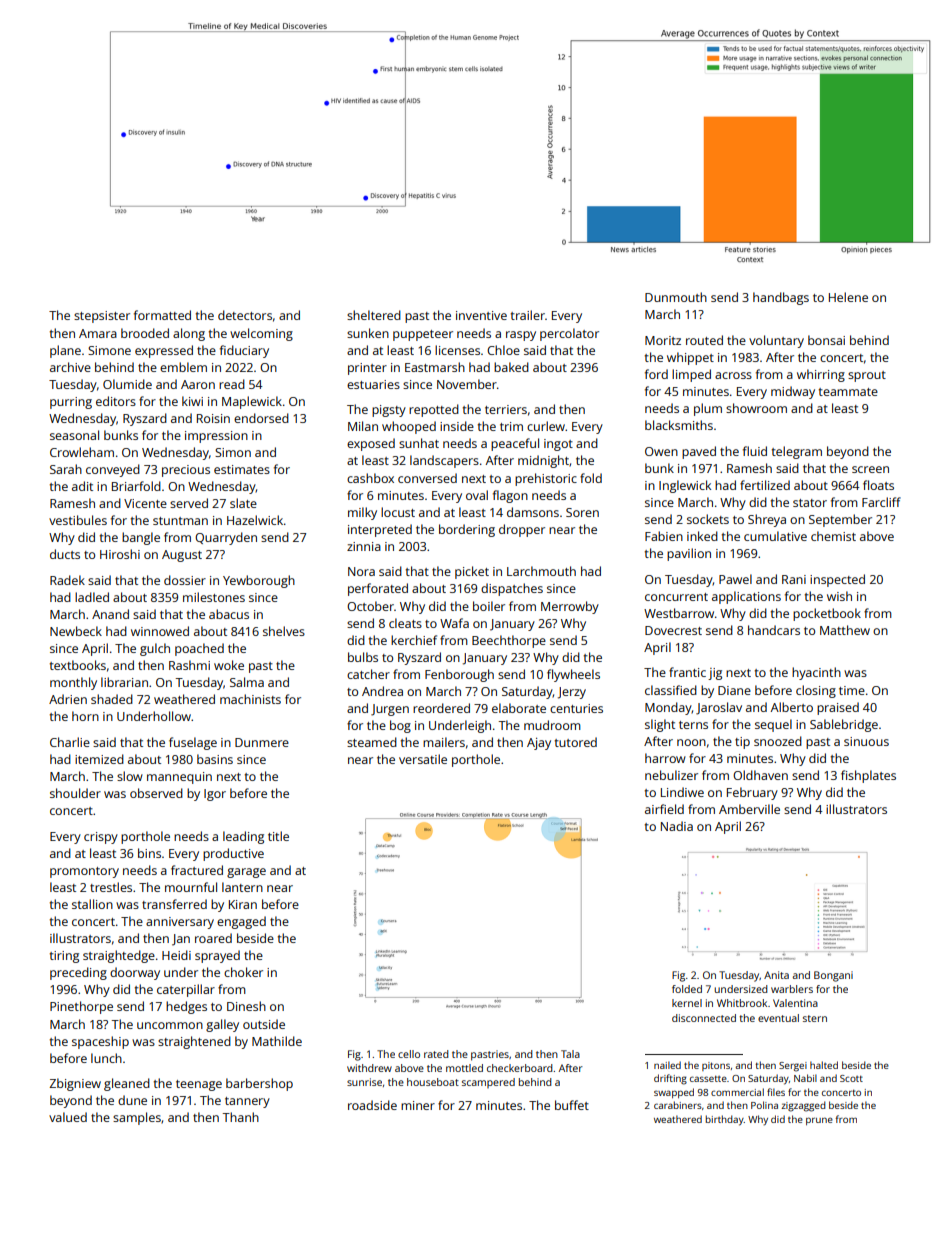 Image resolution: width=952 pixels, height=1233 pixels. What do you see at coordinates (400, 726) in the screenshot?
I see `bog` at bounding box center [400, 726].
